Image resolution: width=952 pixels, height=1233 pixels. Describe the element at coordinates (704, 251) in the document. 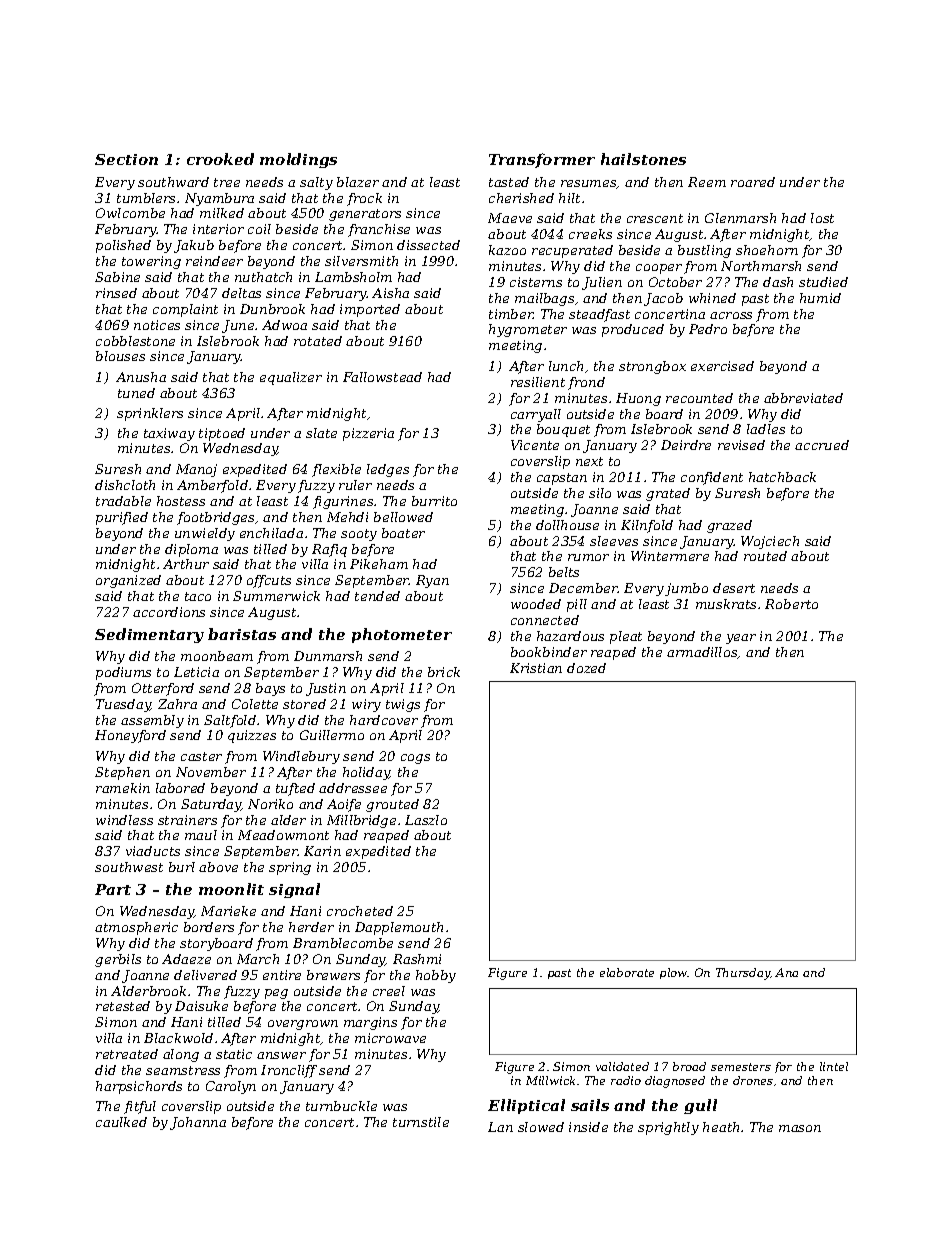

I see `bustling` at that location.
